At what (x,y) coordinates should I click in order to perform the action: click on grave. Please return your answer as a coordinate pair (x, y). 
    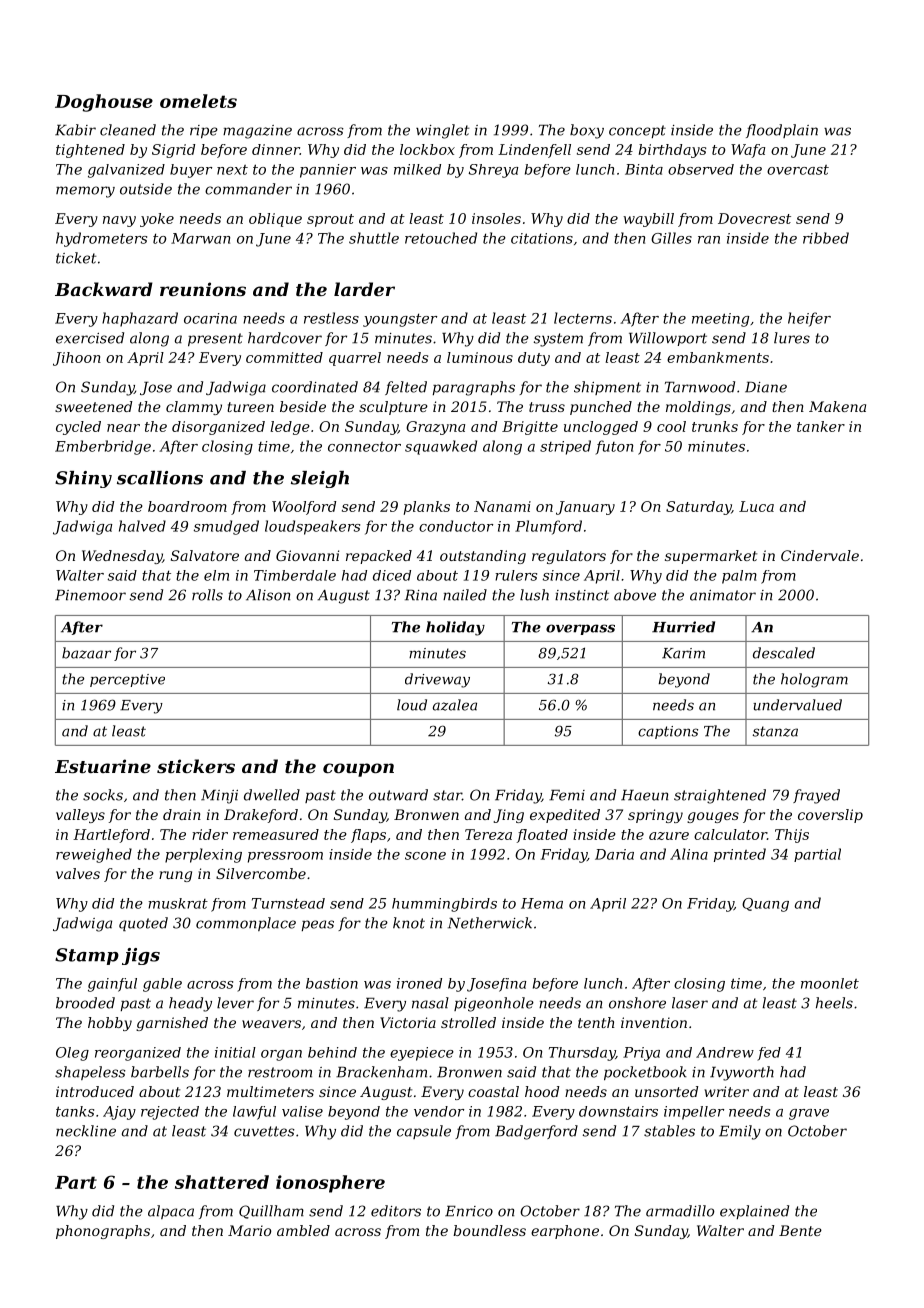
    Looking at the image, I should click on (809, 1114).
